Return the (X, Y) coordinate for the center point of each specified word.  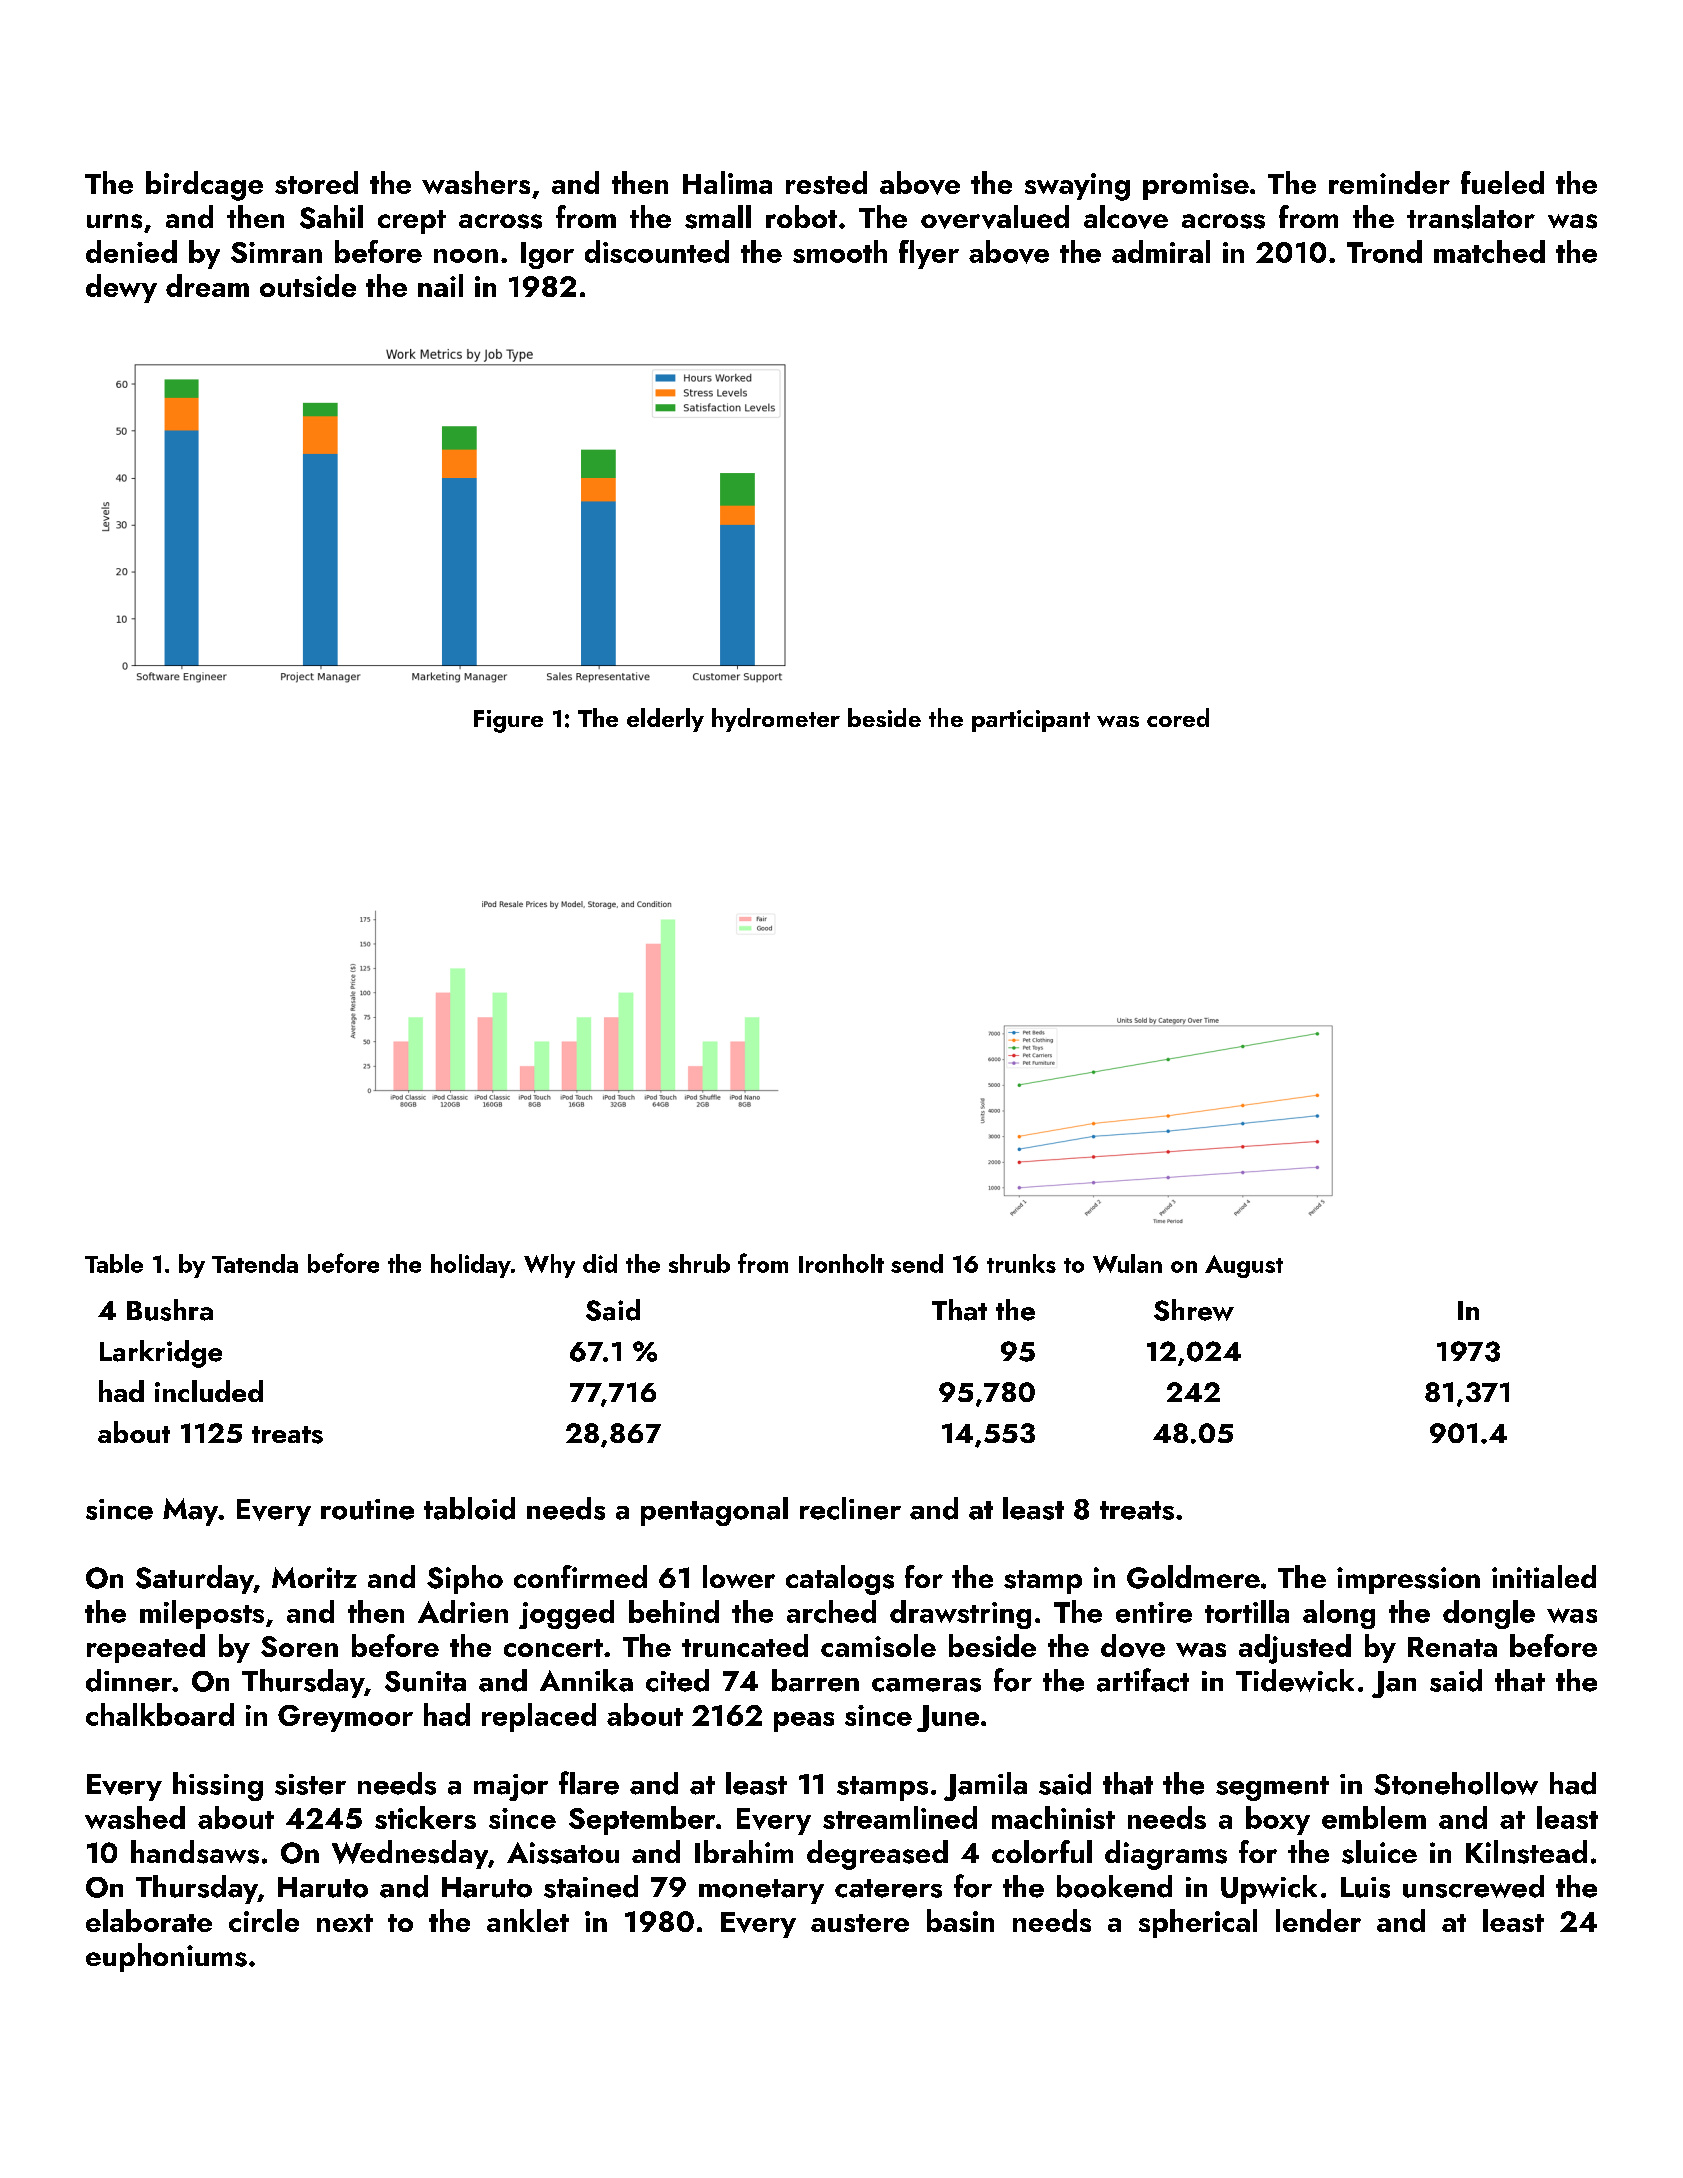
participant (1031, 721)
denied (131, 251)
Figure (508, 721)
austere (860, 1923)
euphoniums (166, 1957)
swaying (1077, 187)
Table (114, 1263)
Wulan (1127, 1263)
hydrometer (776, 720)
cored (1178, 717)
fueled (1502, 182)
